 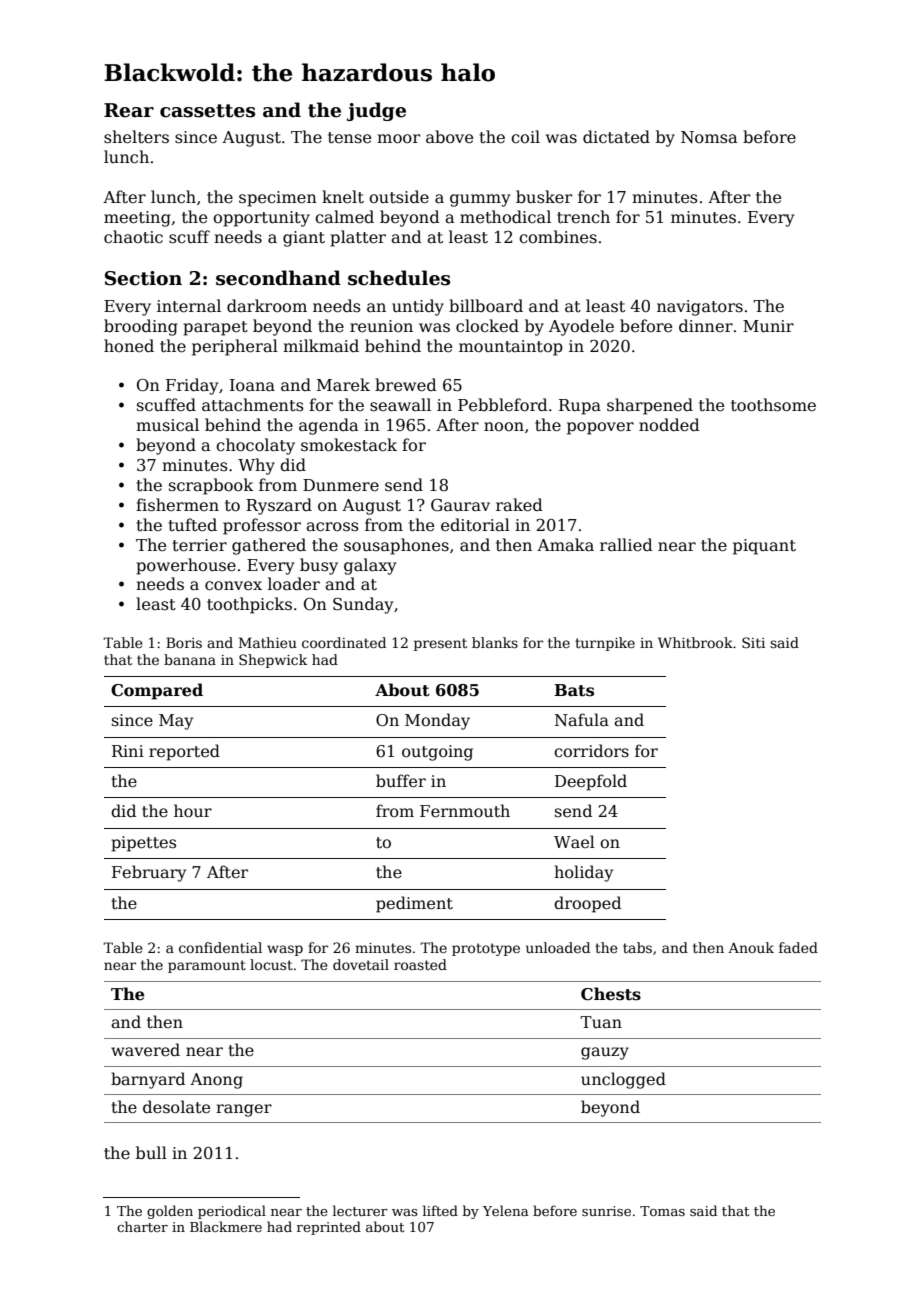 I want to click on Fernmouth, so click(x=465, y=811).
